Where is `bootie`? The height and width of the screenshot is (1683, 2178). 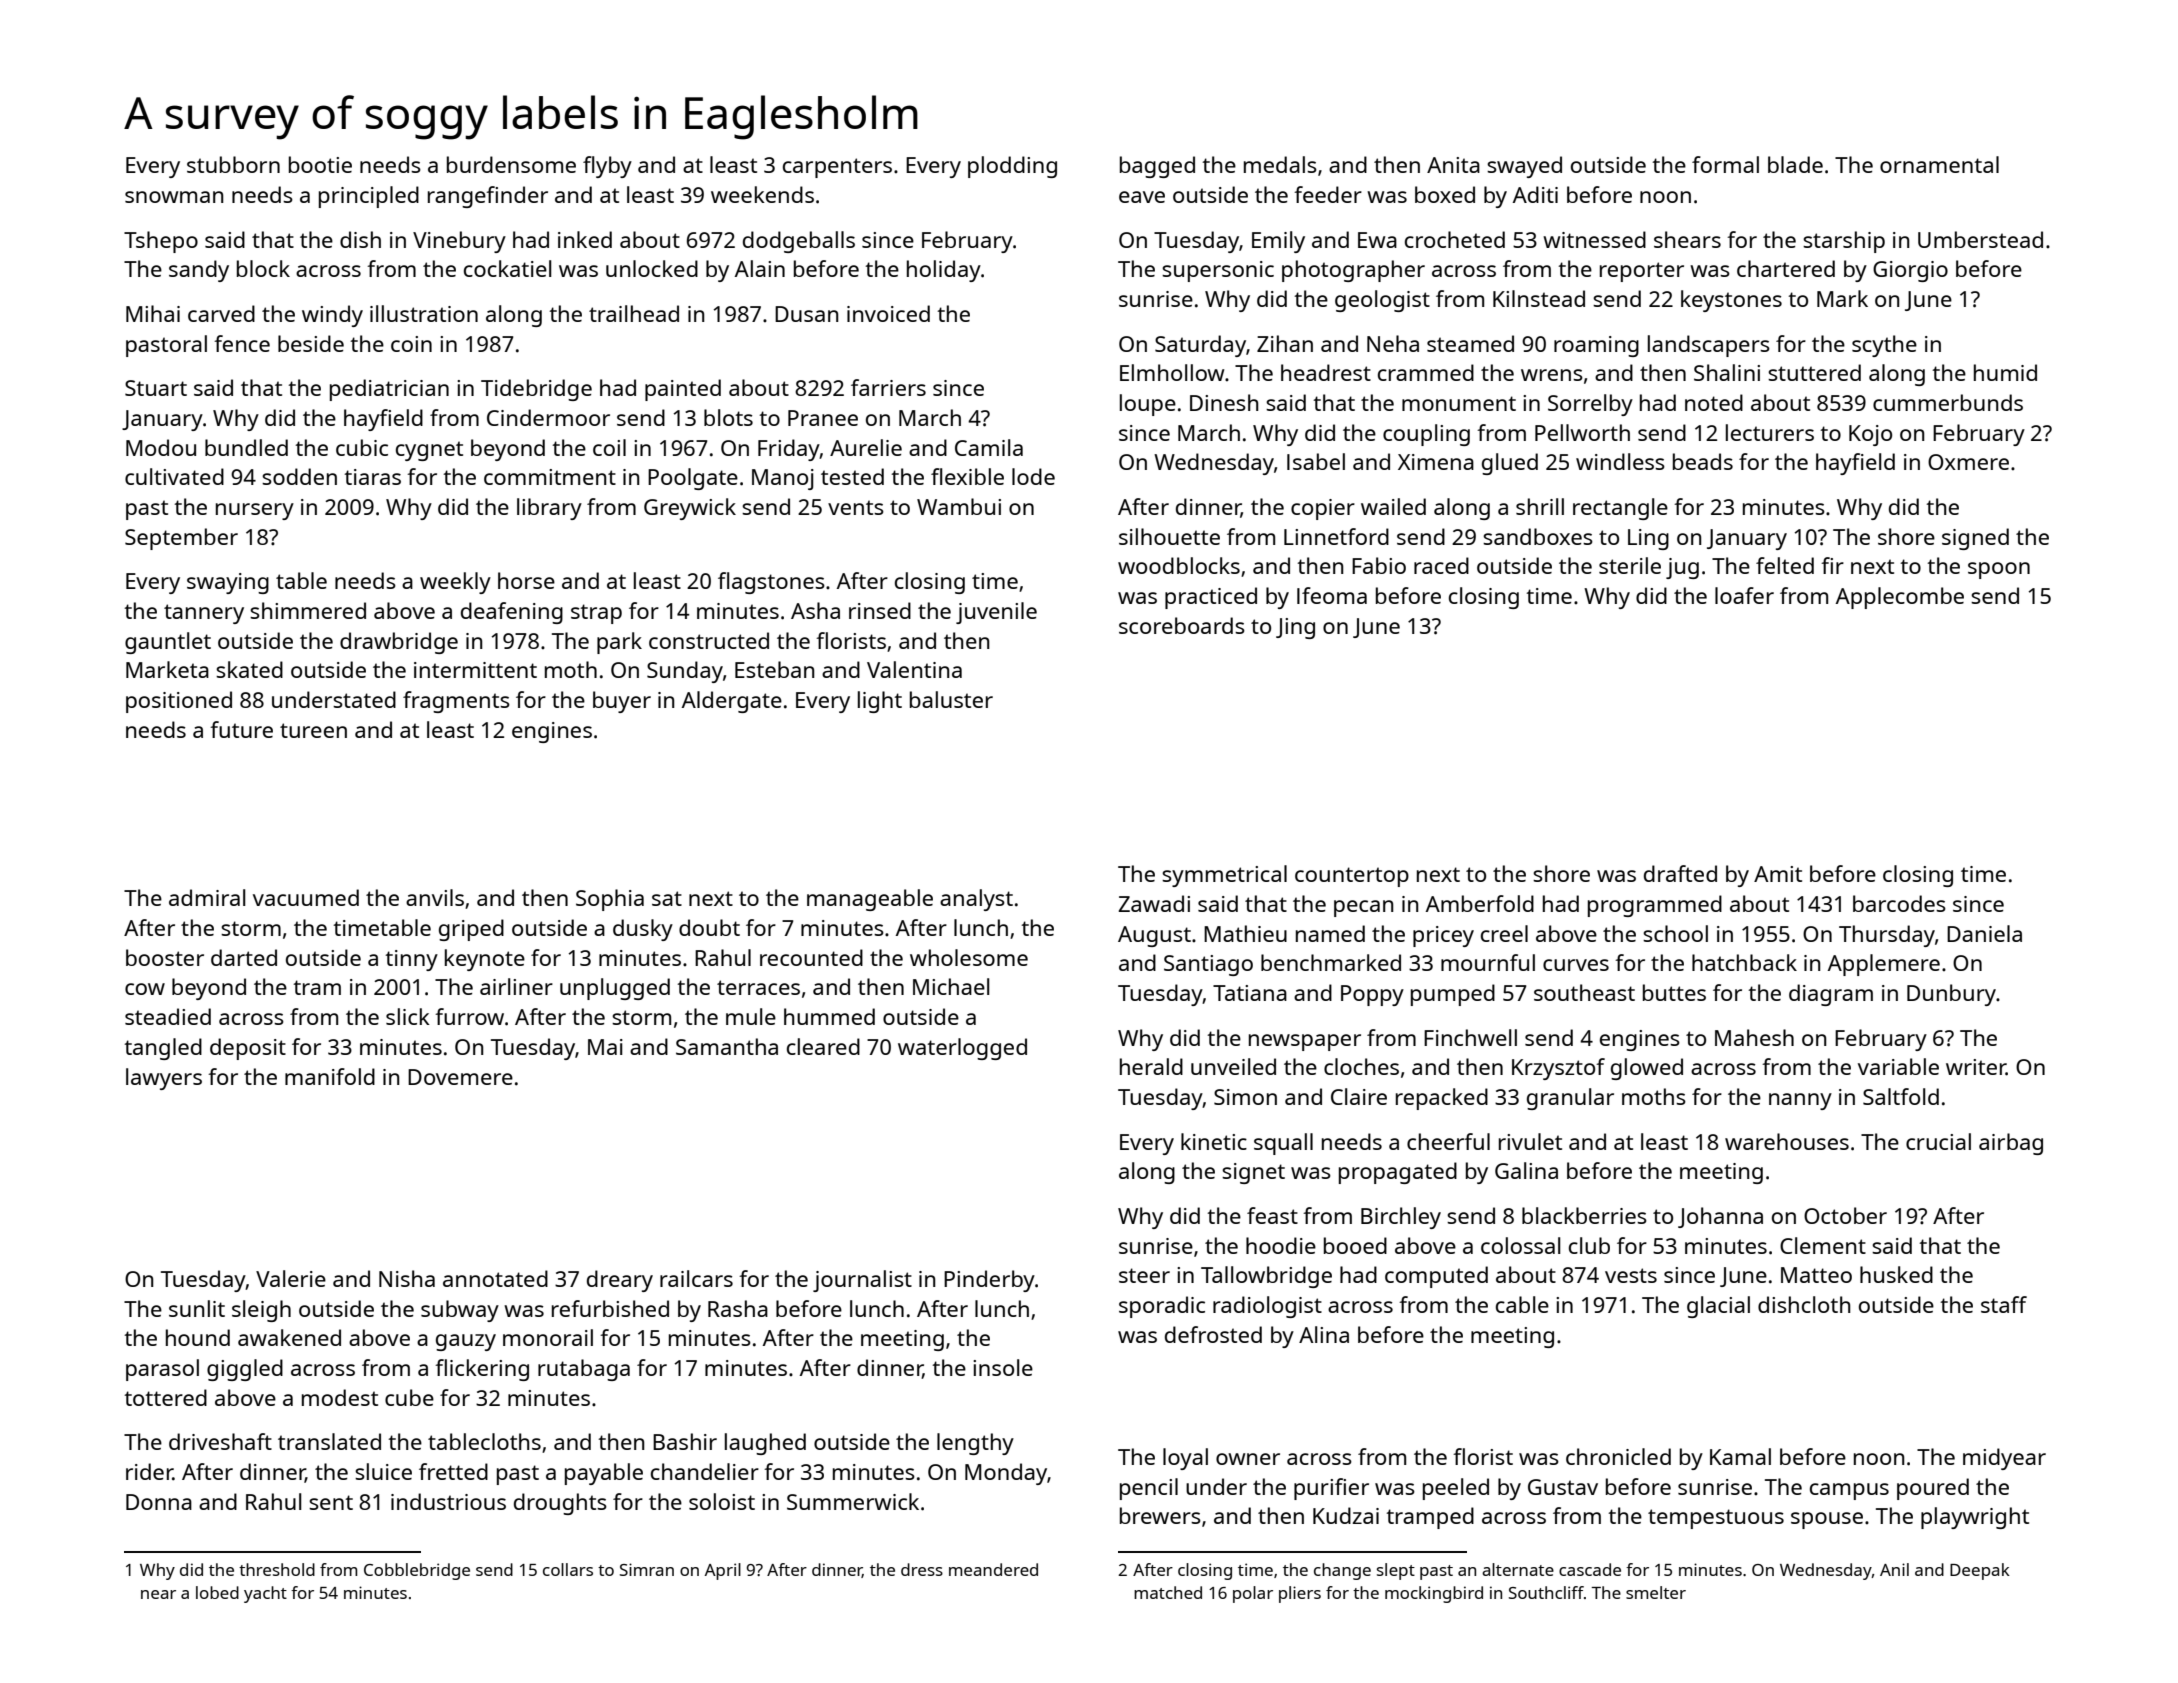
bootie is located at coordinates (320, 164).
